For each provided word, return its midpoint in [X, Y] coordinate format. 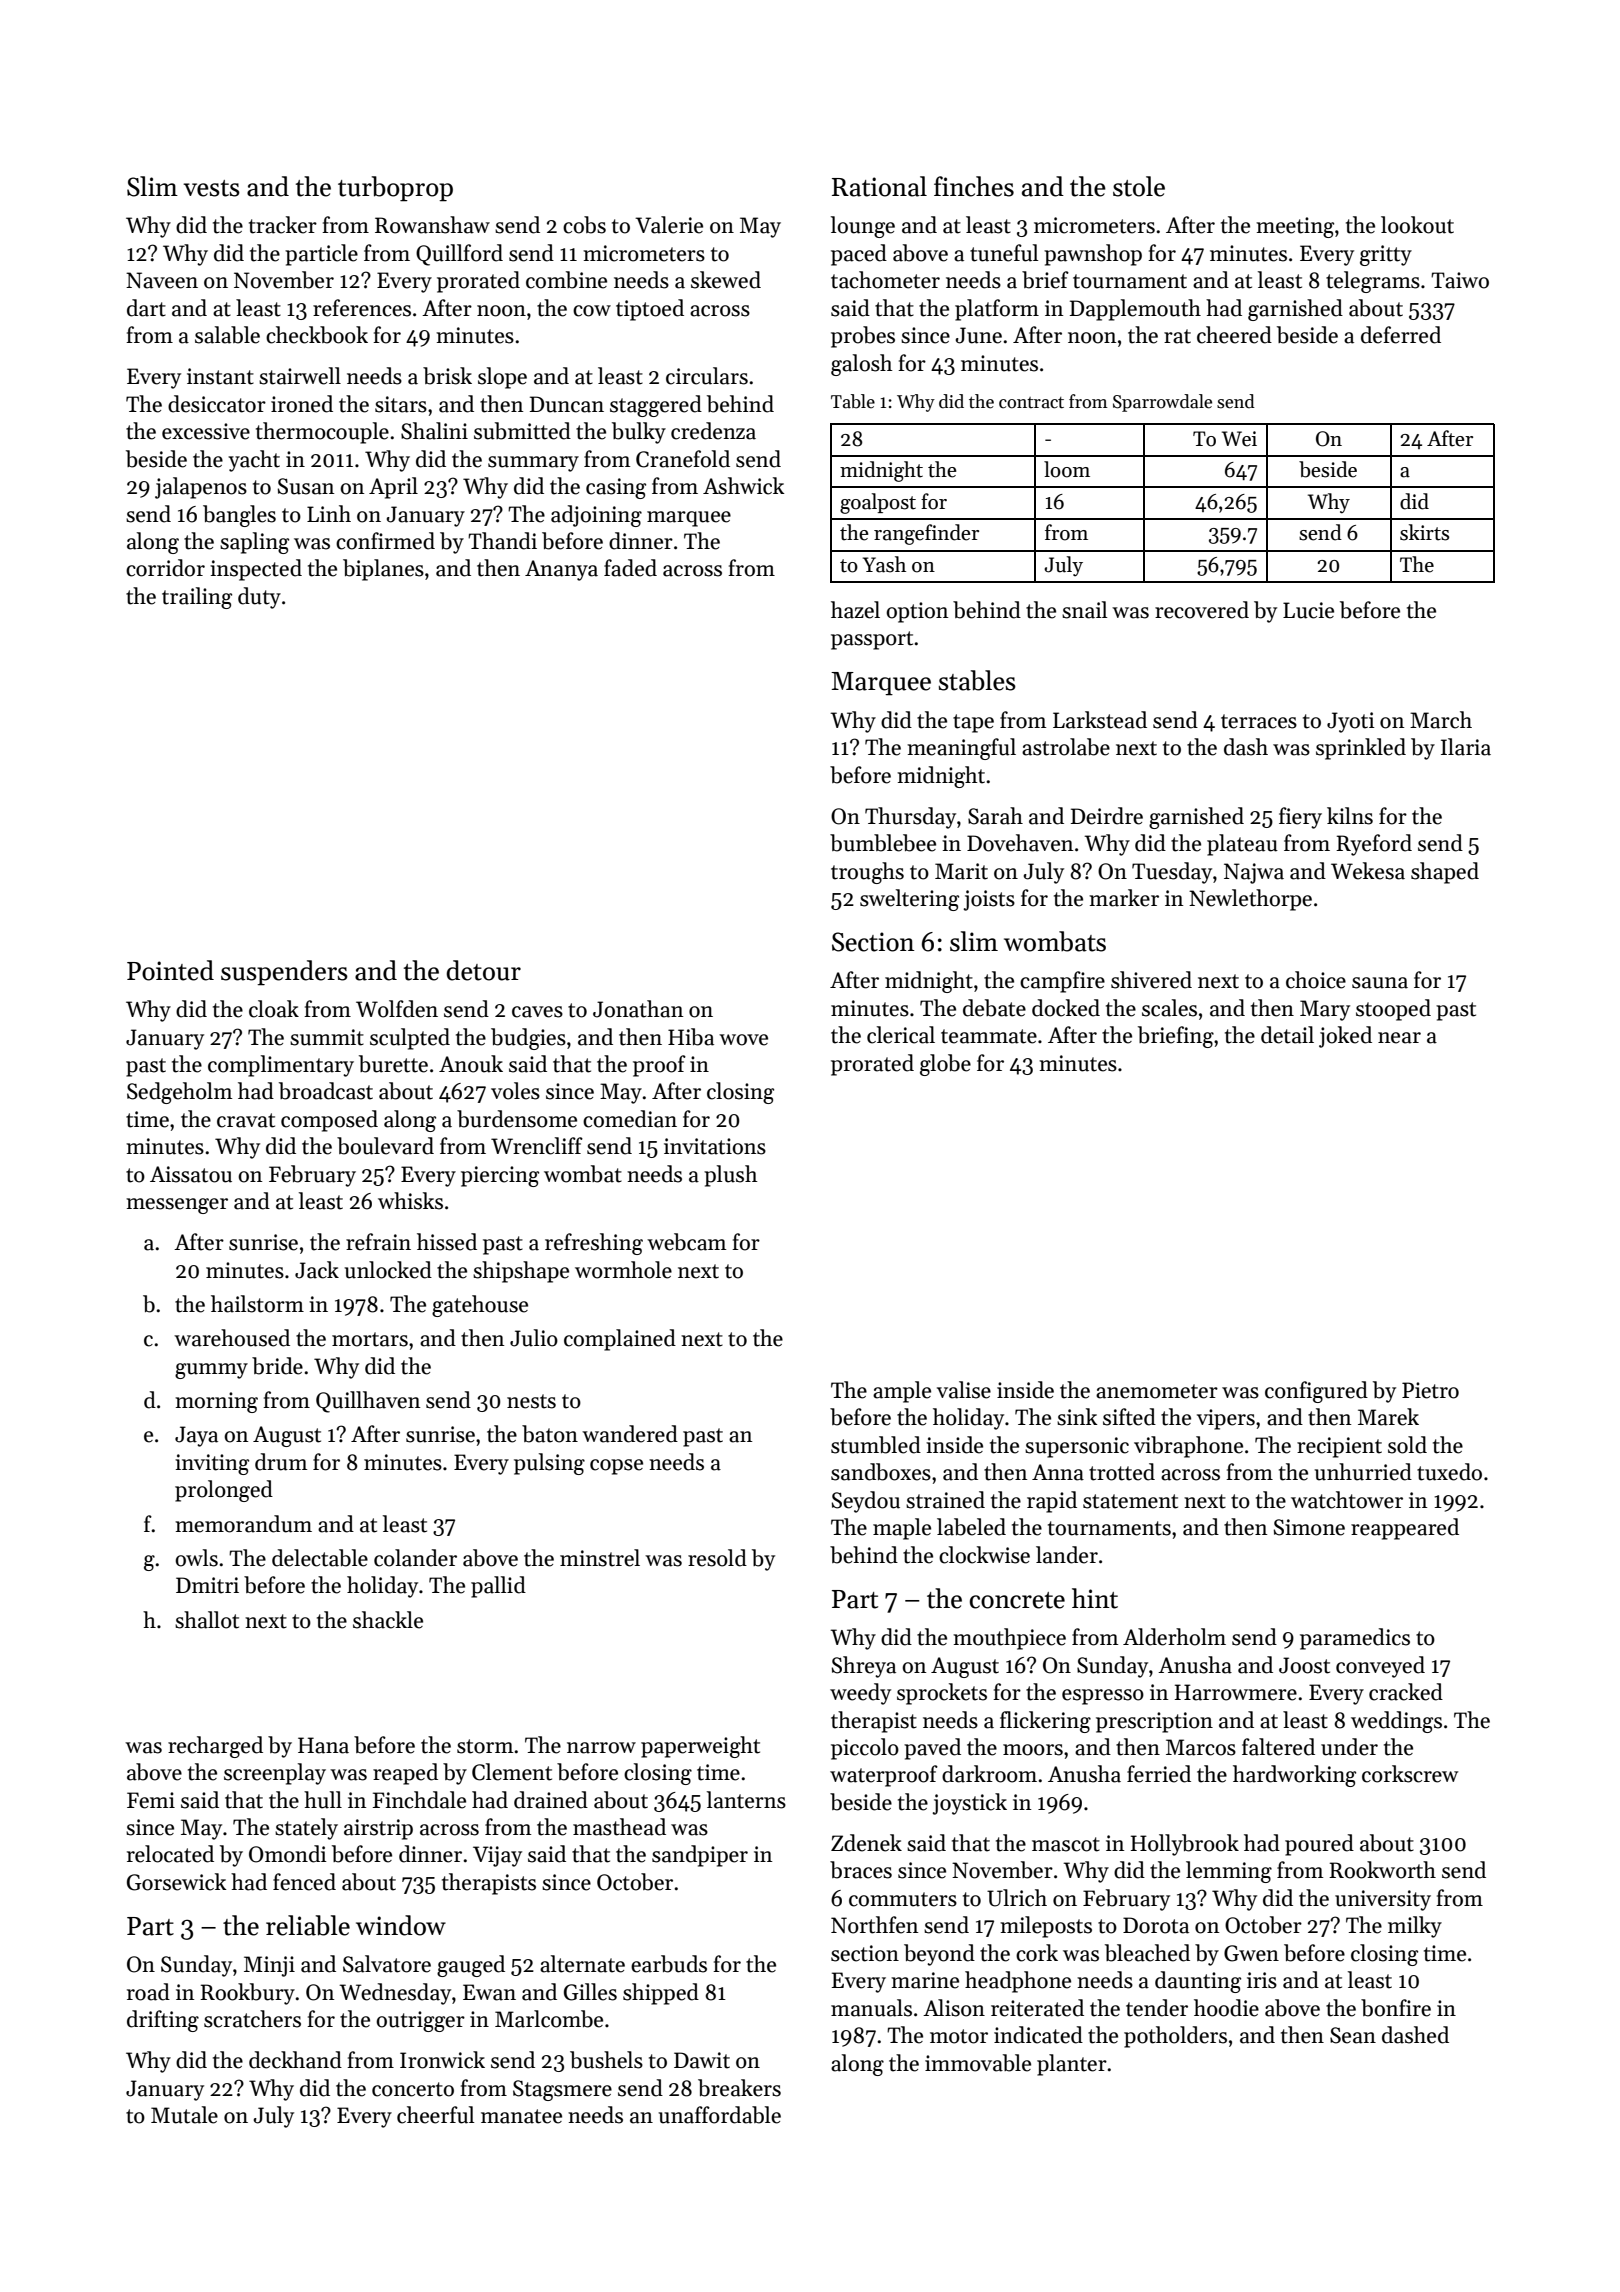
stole [1139, 186]
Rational [879, 186]
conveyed [1380, 1667]
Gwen [1251, 1953]
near [1399, 1038]
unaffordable [720, 2115]
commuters [903, 1899]
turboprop [395, 189]
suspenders [284, 973]
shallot [207, 1620]
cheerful [435, 2115]
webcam [686, 1242]
